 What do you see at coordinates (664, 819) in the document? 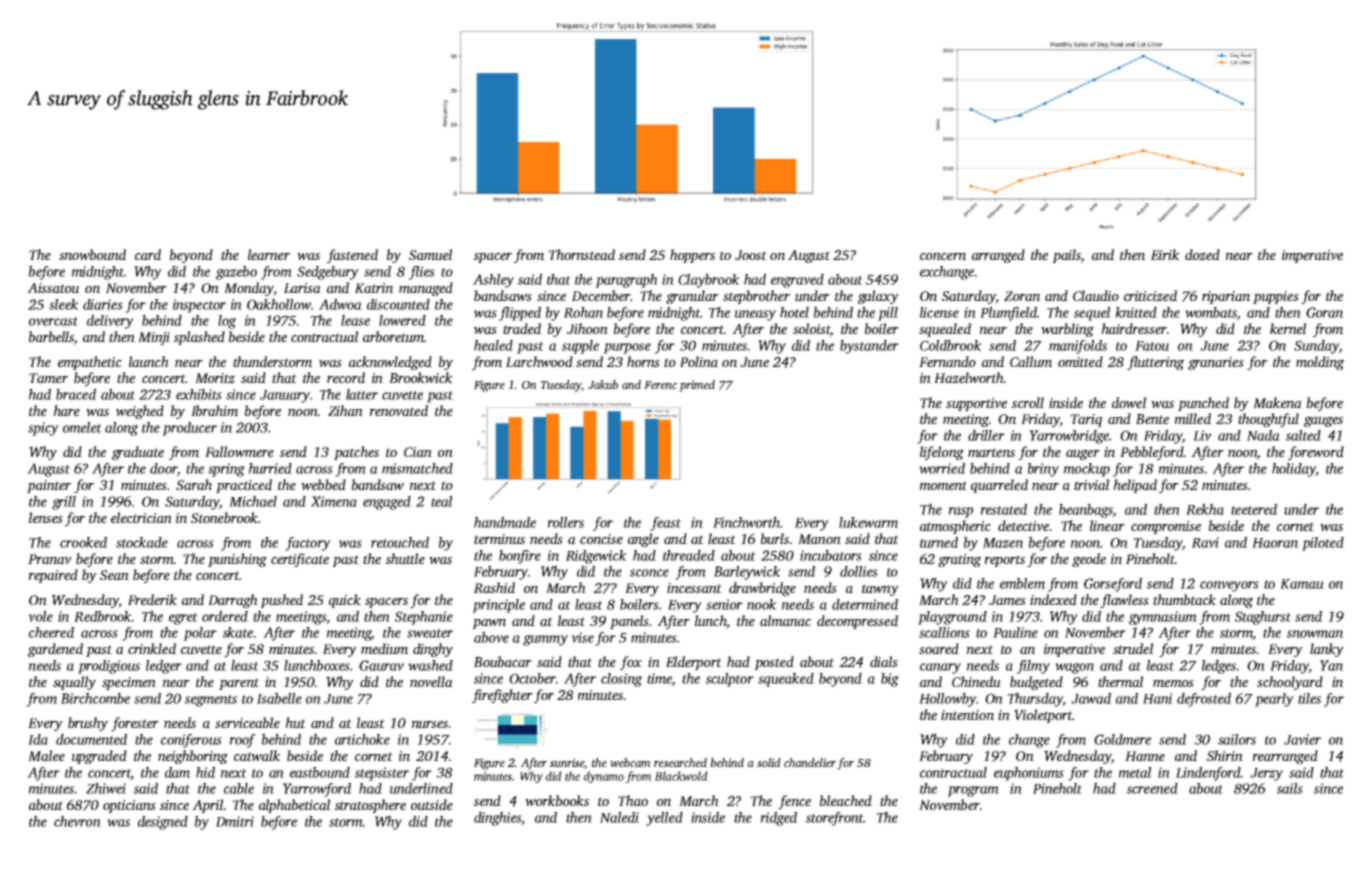
I see `yelled` at bounding box center [664, 819].
